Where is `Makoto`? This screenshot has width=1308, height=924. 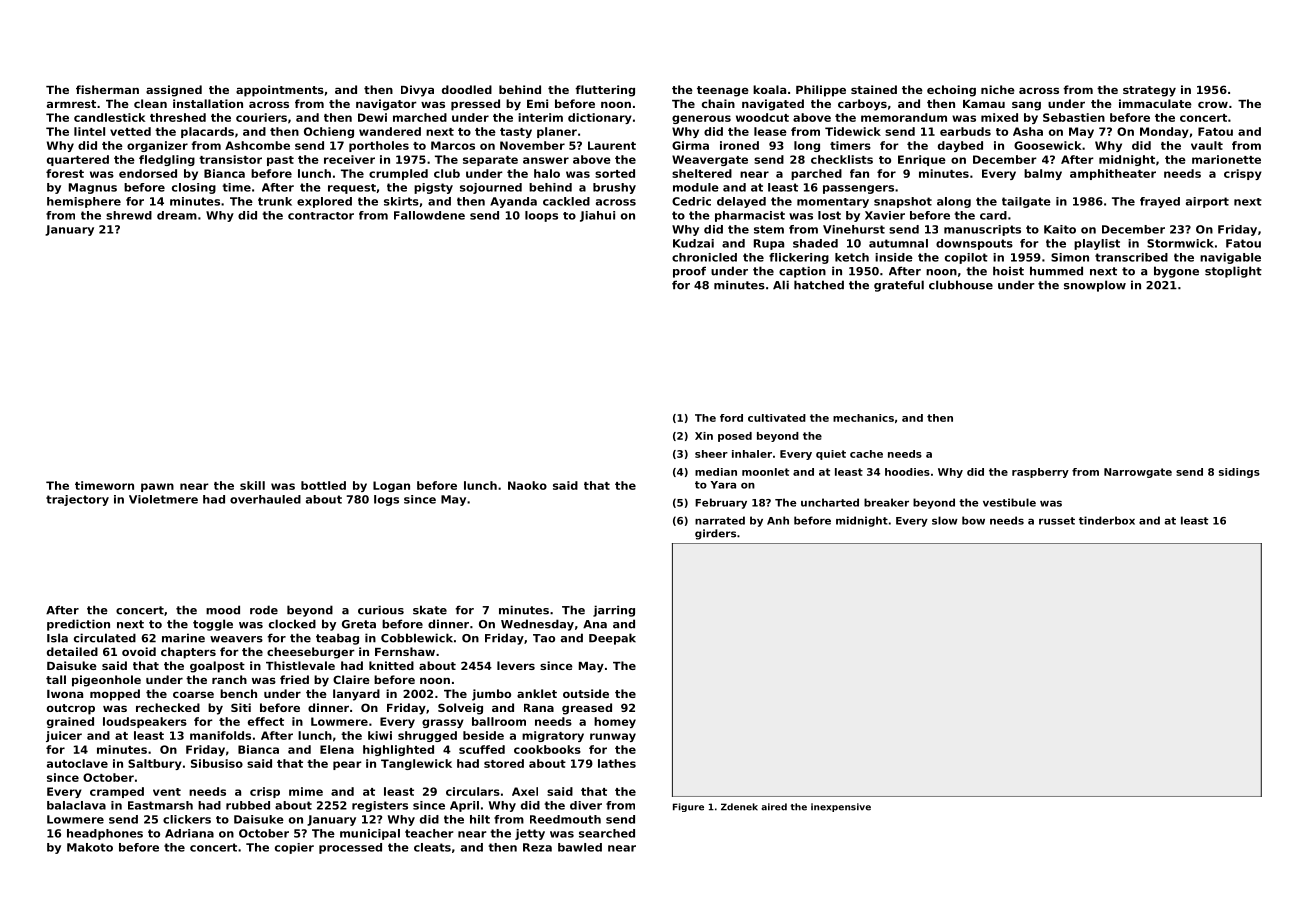 Makoto is located at coordinates (90, 847).
